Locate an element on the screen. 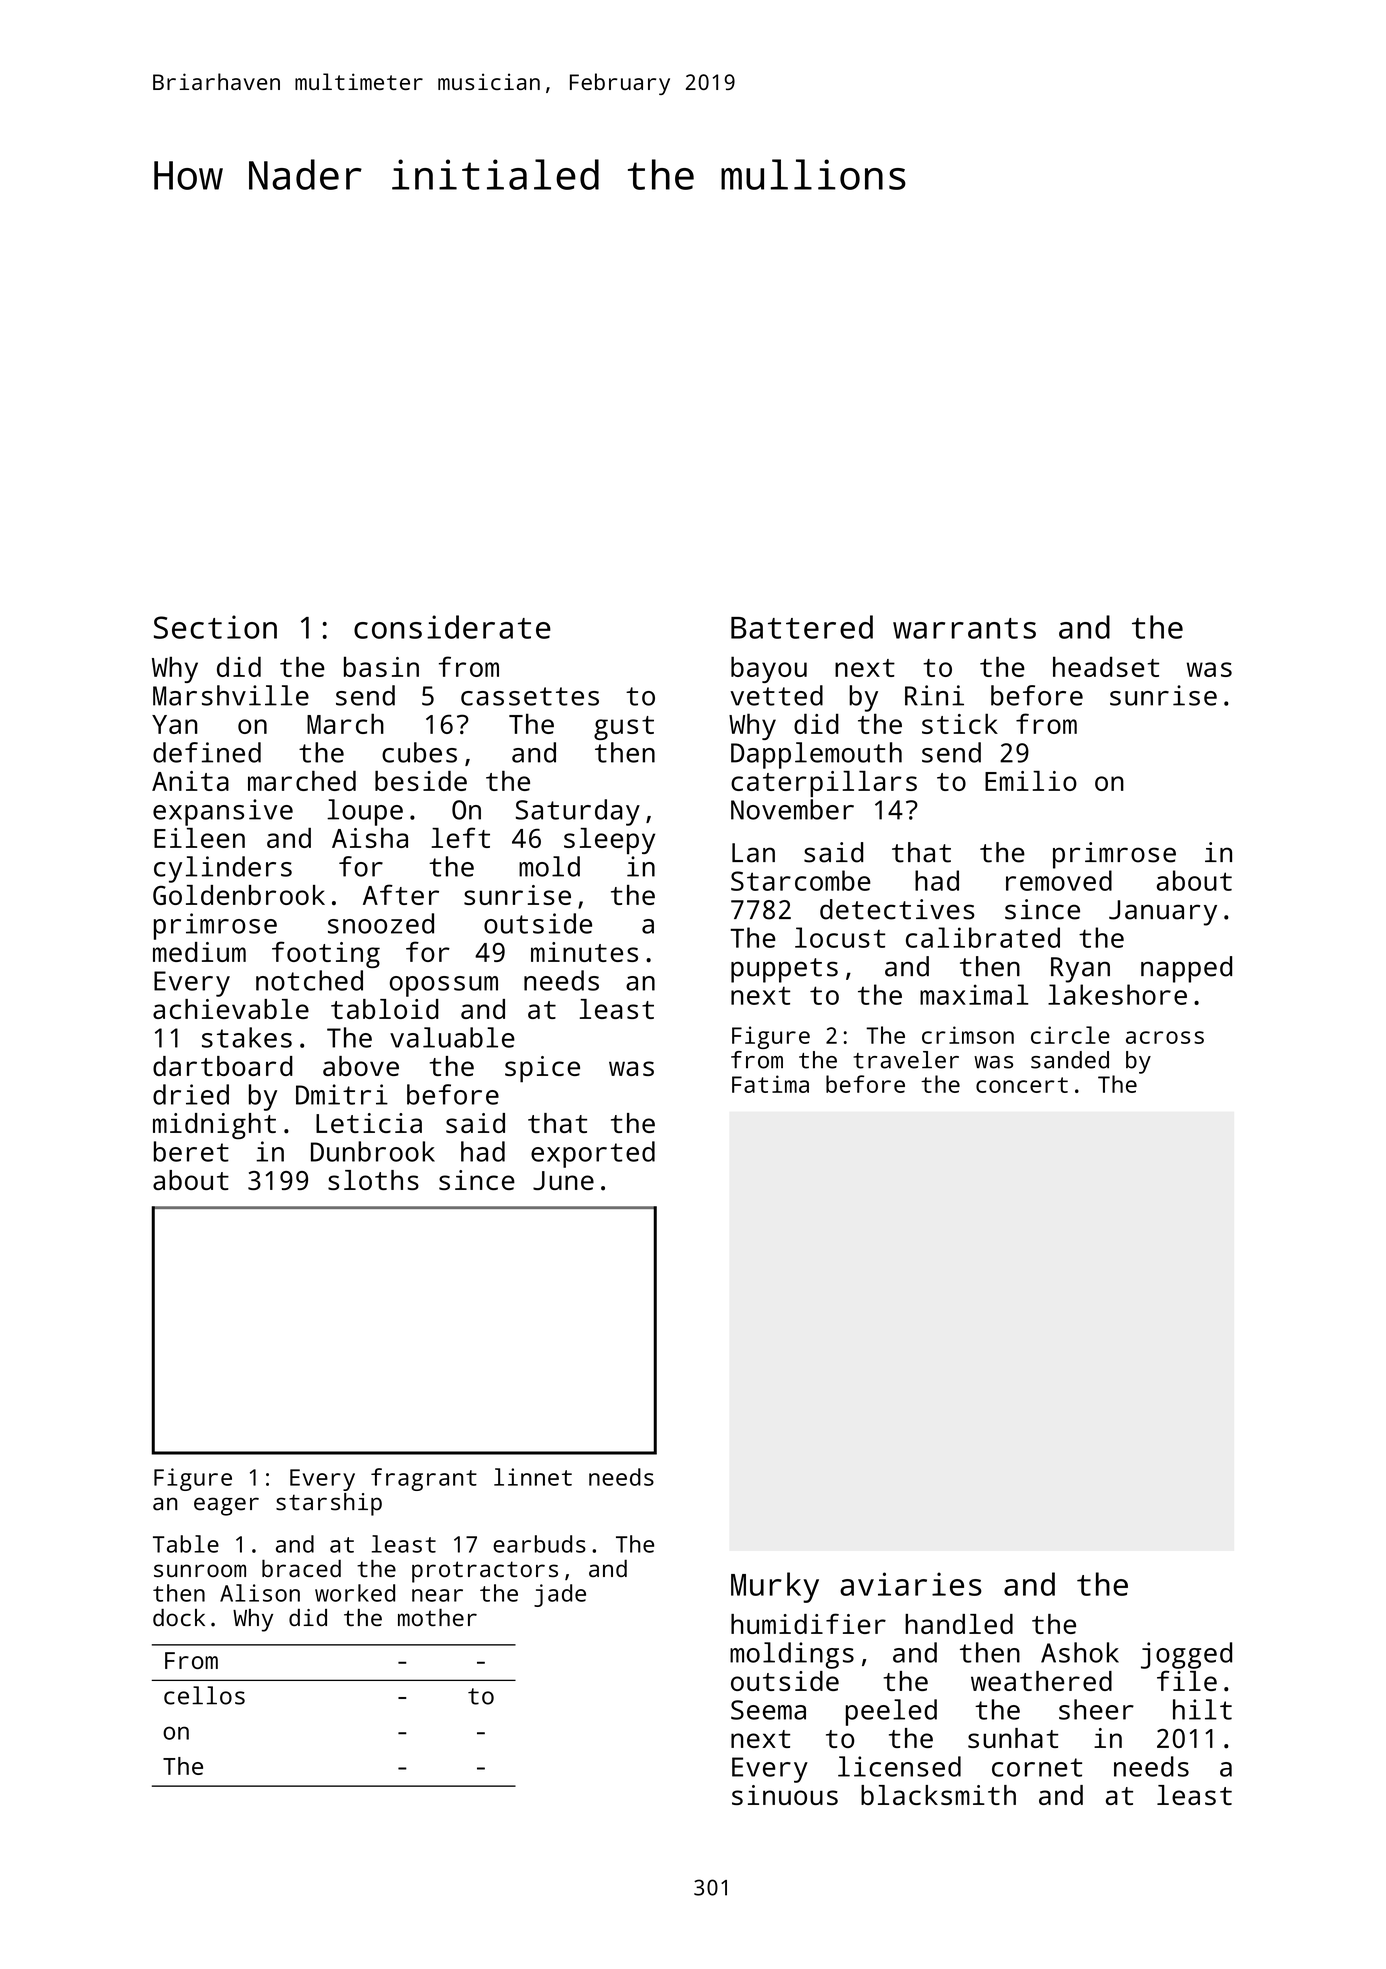 This screenshot has width=1386, height=1969. Battered is located at coordinates (802, 627).
